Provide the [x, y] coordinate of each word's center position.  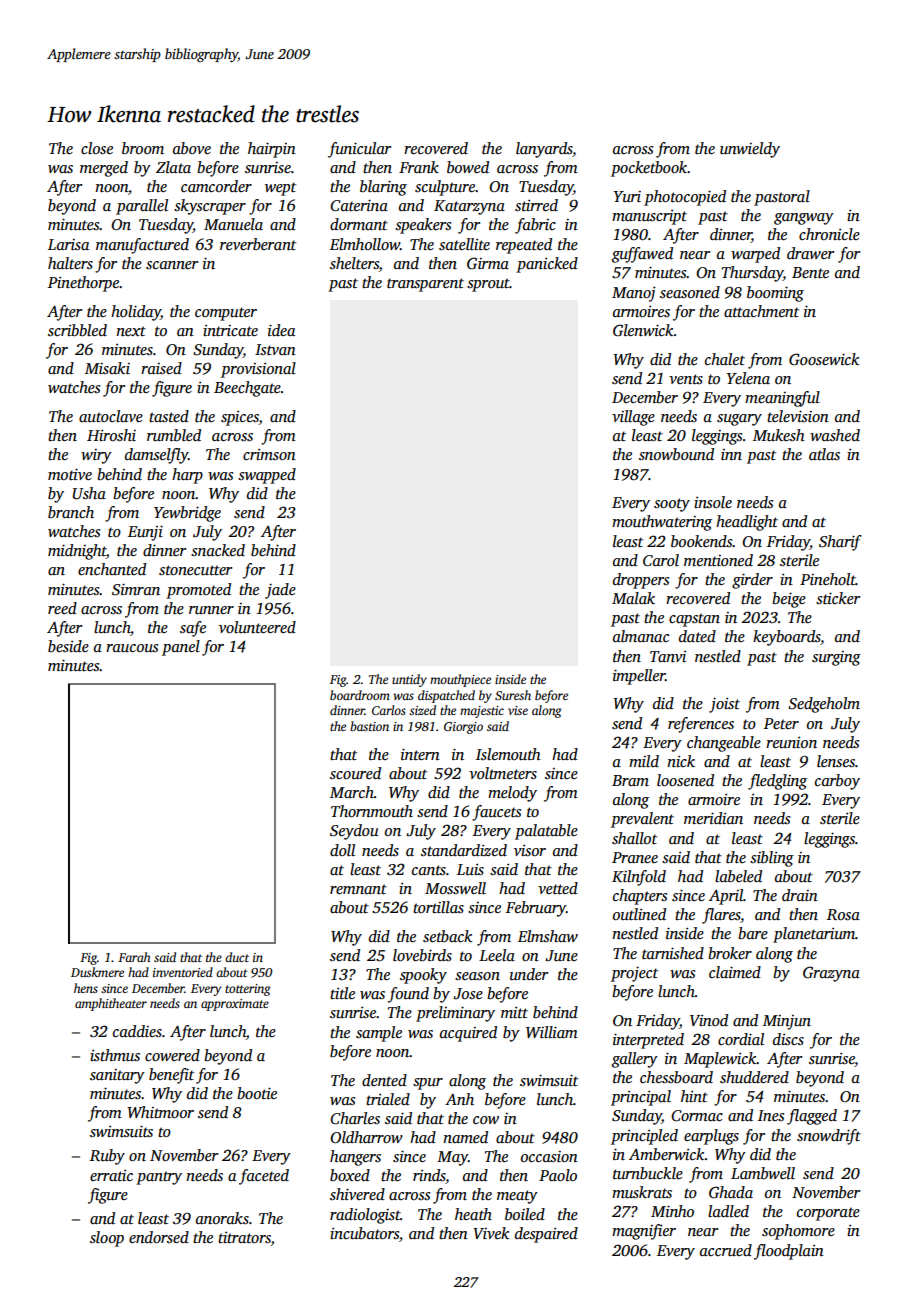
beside [68, 646]
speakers [423, 226]
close [97, 148]
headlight [747, 523]
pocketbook [649, 169]
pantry [159, 1178]
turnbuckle [648, 1173]
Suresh [513, 695]
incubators [364, 1233]
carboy [837, 782]
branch [71, 512]
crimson [269, 454]
